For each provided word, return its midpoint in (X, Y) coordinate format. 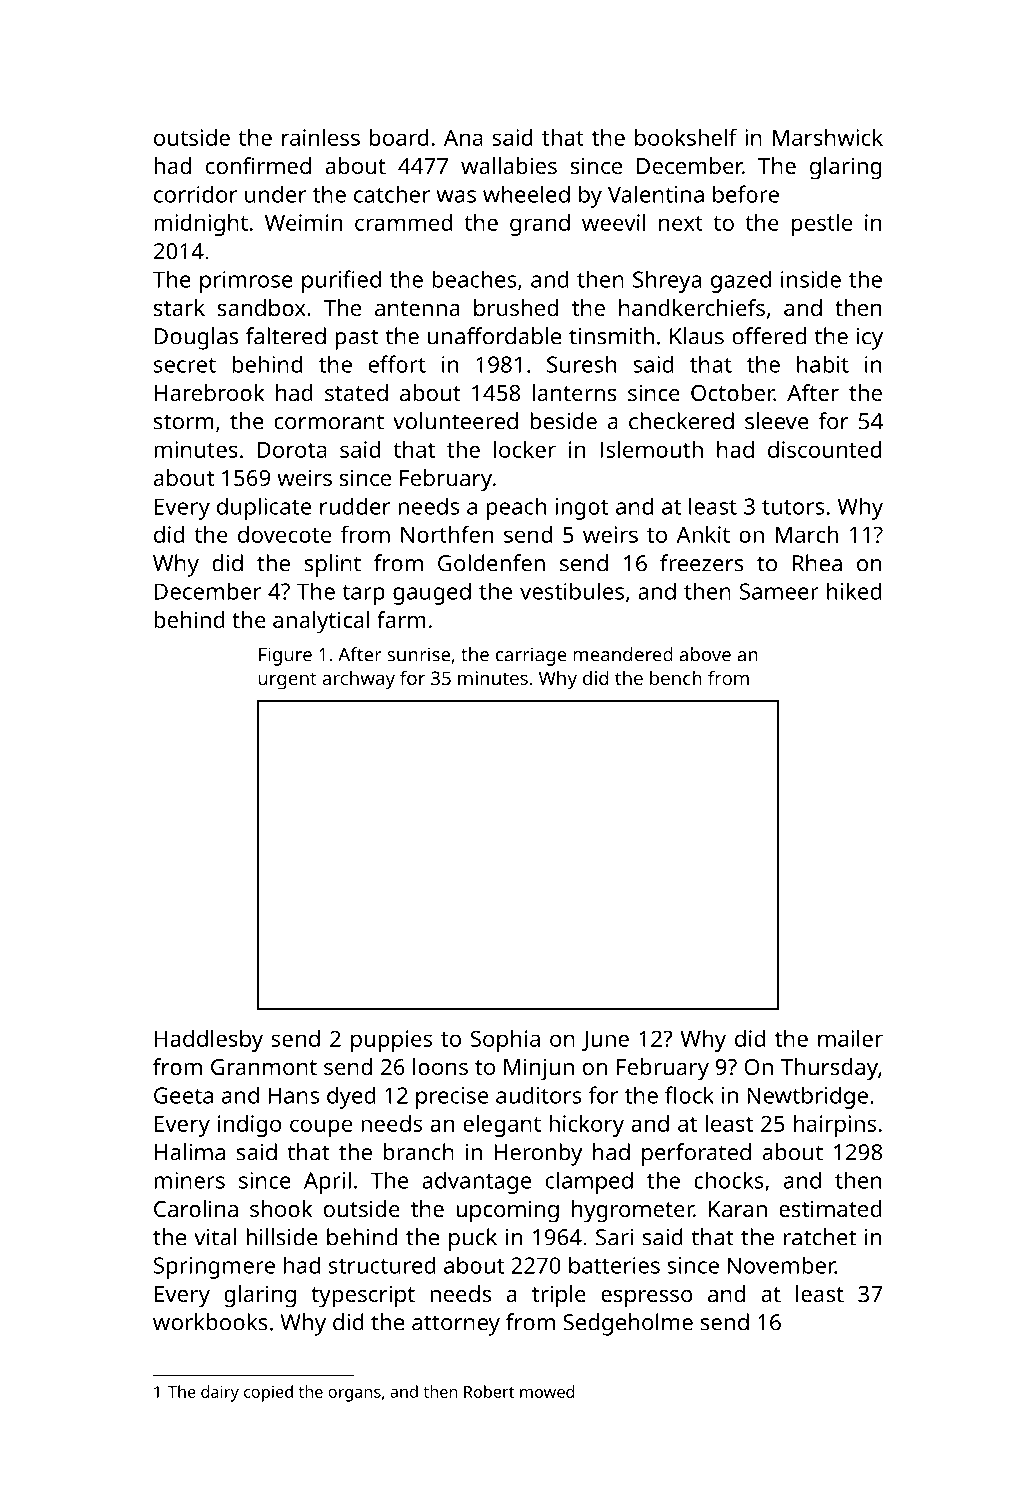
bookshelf (686, 137)
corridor (195, 194)
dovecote (284, 534)
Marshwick (828, 137)
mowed (547, 1391)
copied (268, 1393)
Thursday (829, 1069)
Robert (489, 1391)
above (705, 654)
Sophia (505, 1041)
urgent (287, 681)
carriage (531, 656)
